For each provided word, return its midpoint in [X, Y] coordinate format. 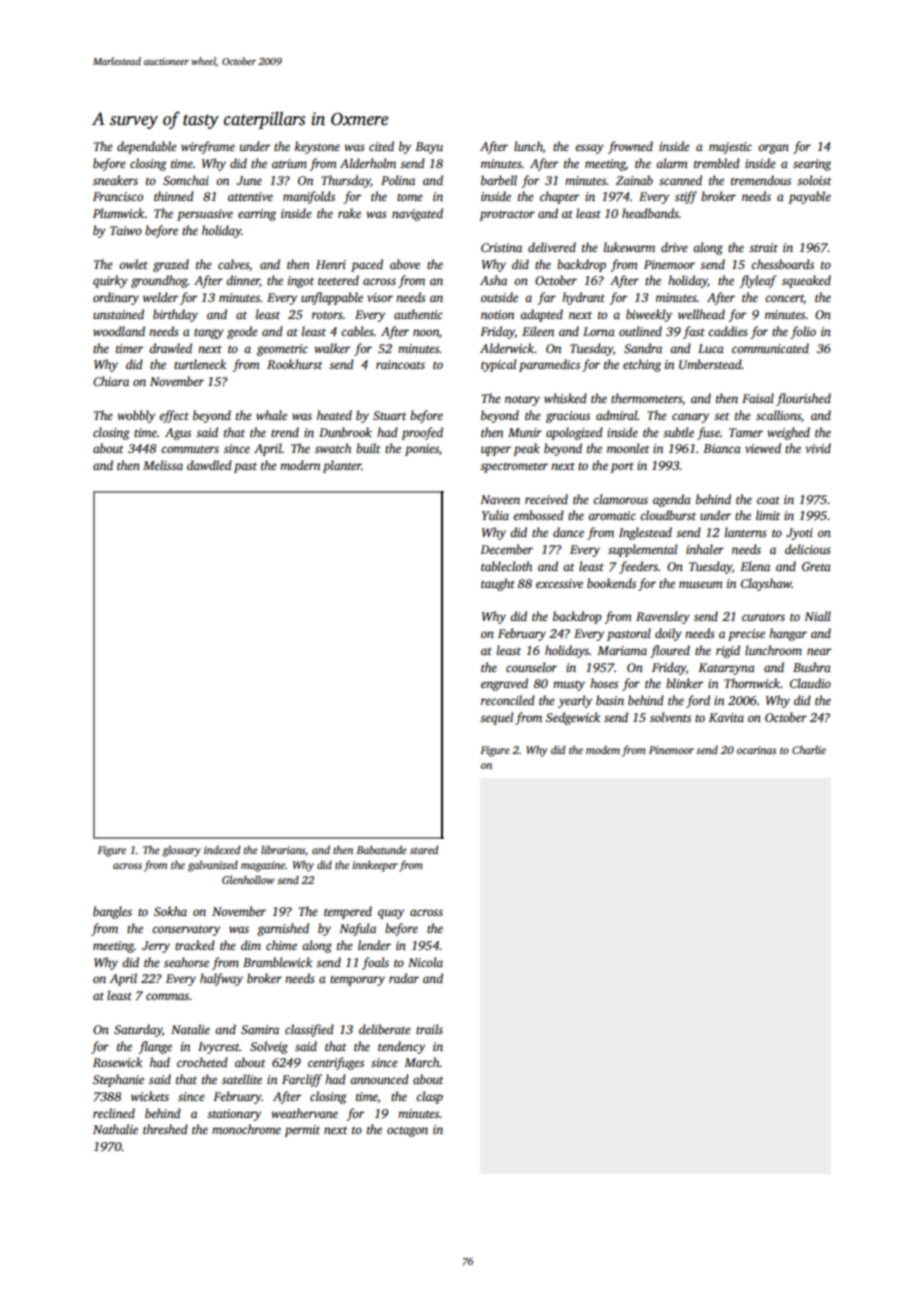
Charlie [809, 749]
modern [300, 465]
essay [589, 149]
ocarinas [756, 750]
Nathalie [115, 1129]
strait [763, 247]
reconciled [508, 700]
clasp [429, 1097]
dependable [147, 147]
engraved [504, 684]
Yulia [495, 515]
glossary [181, 851]
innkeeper [375, 866]
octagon [407, 1131]
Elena [755, 566]
